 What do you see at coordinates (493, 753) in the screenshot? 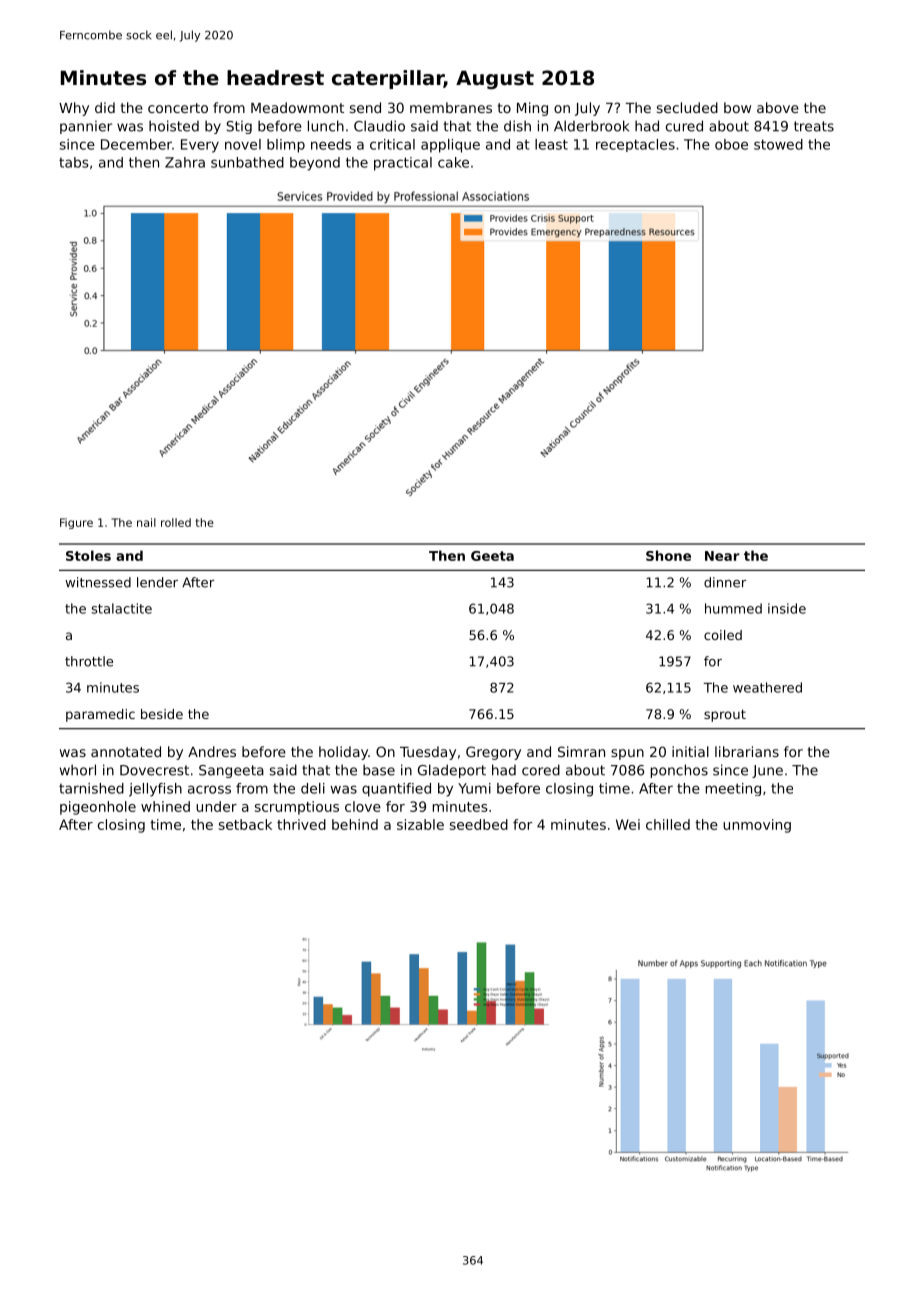
I see `Gregory` at bounding box center [493, 753].
